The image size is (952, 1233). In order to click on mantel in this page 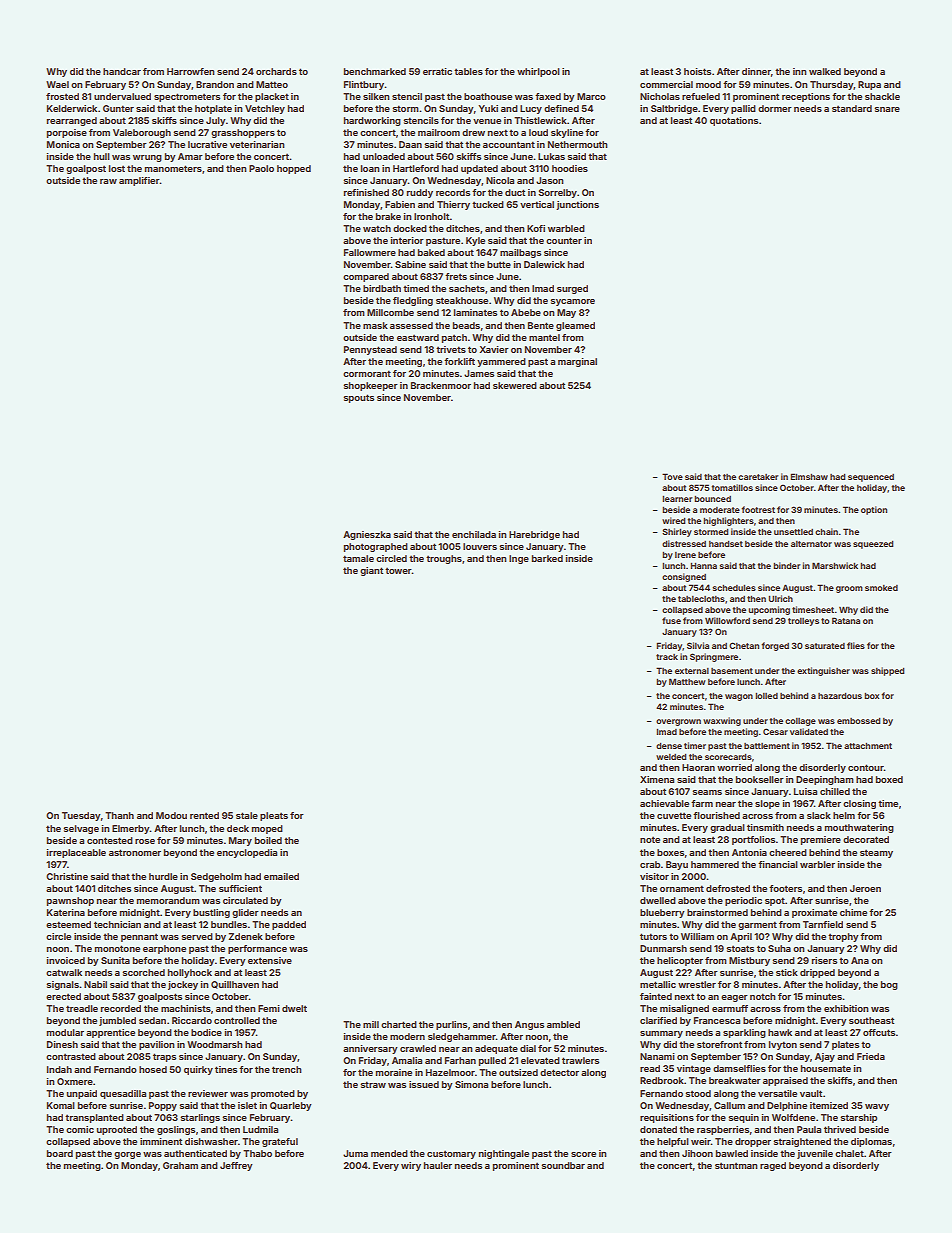, I will do `click(544, 337)`.
